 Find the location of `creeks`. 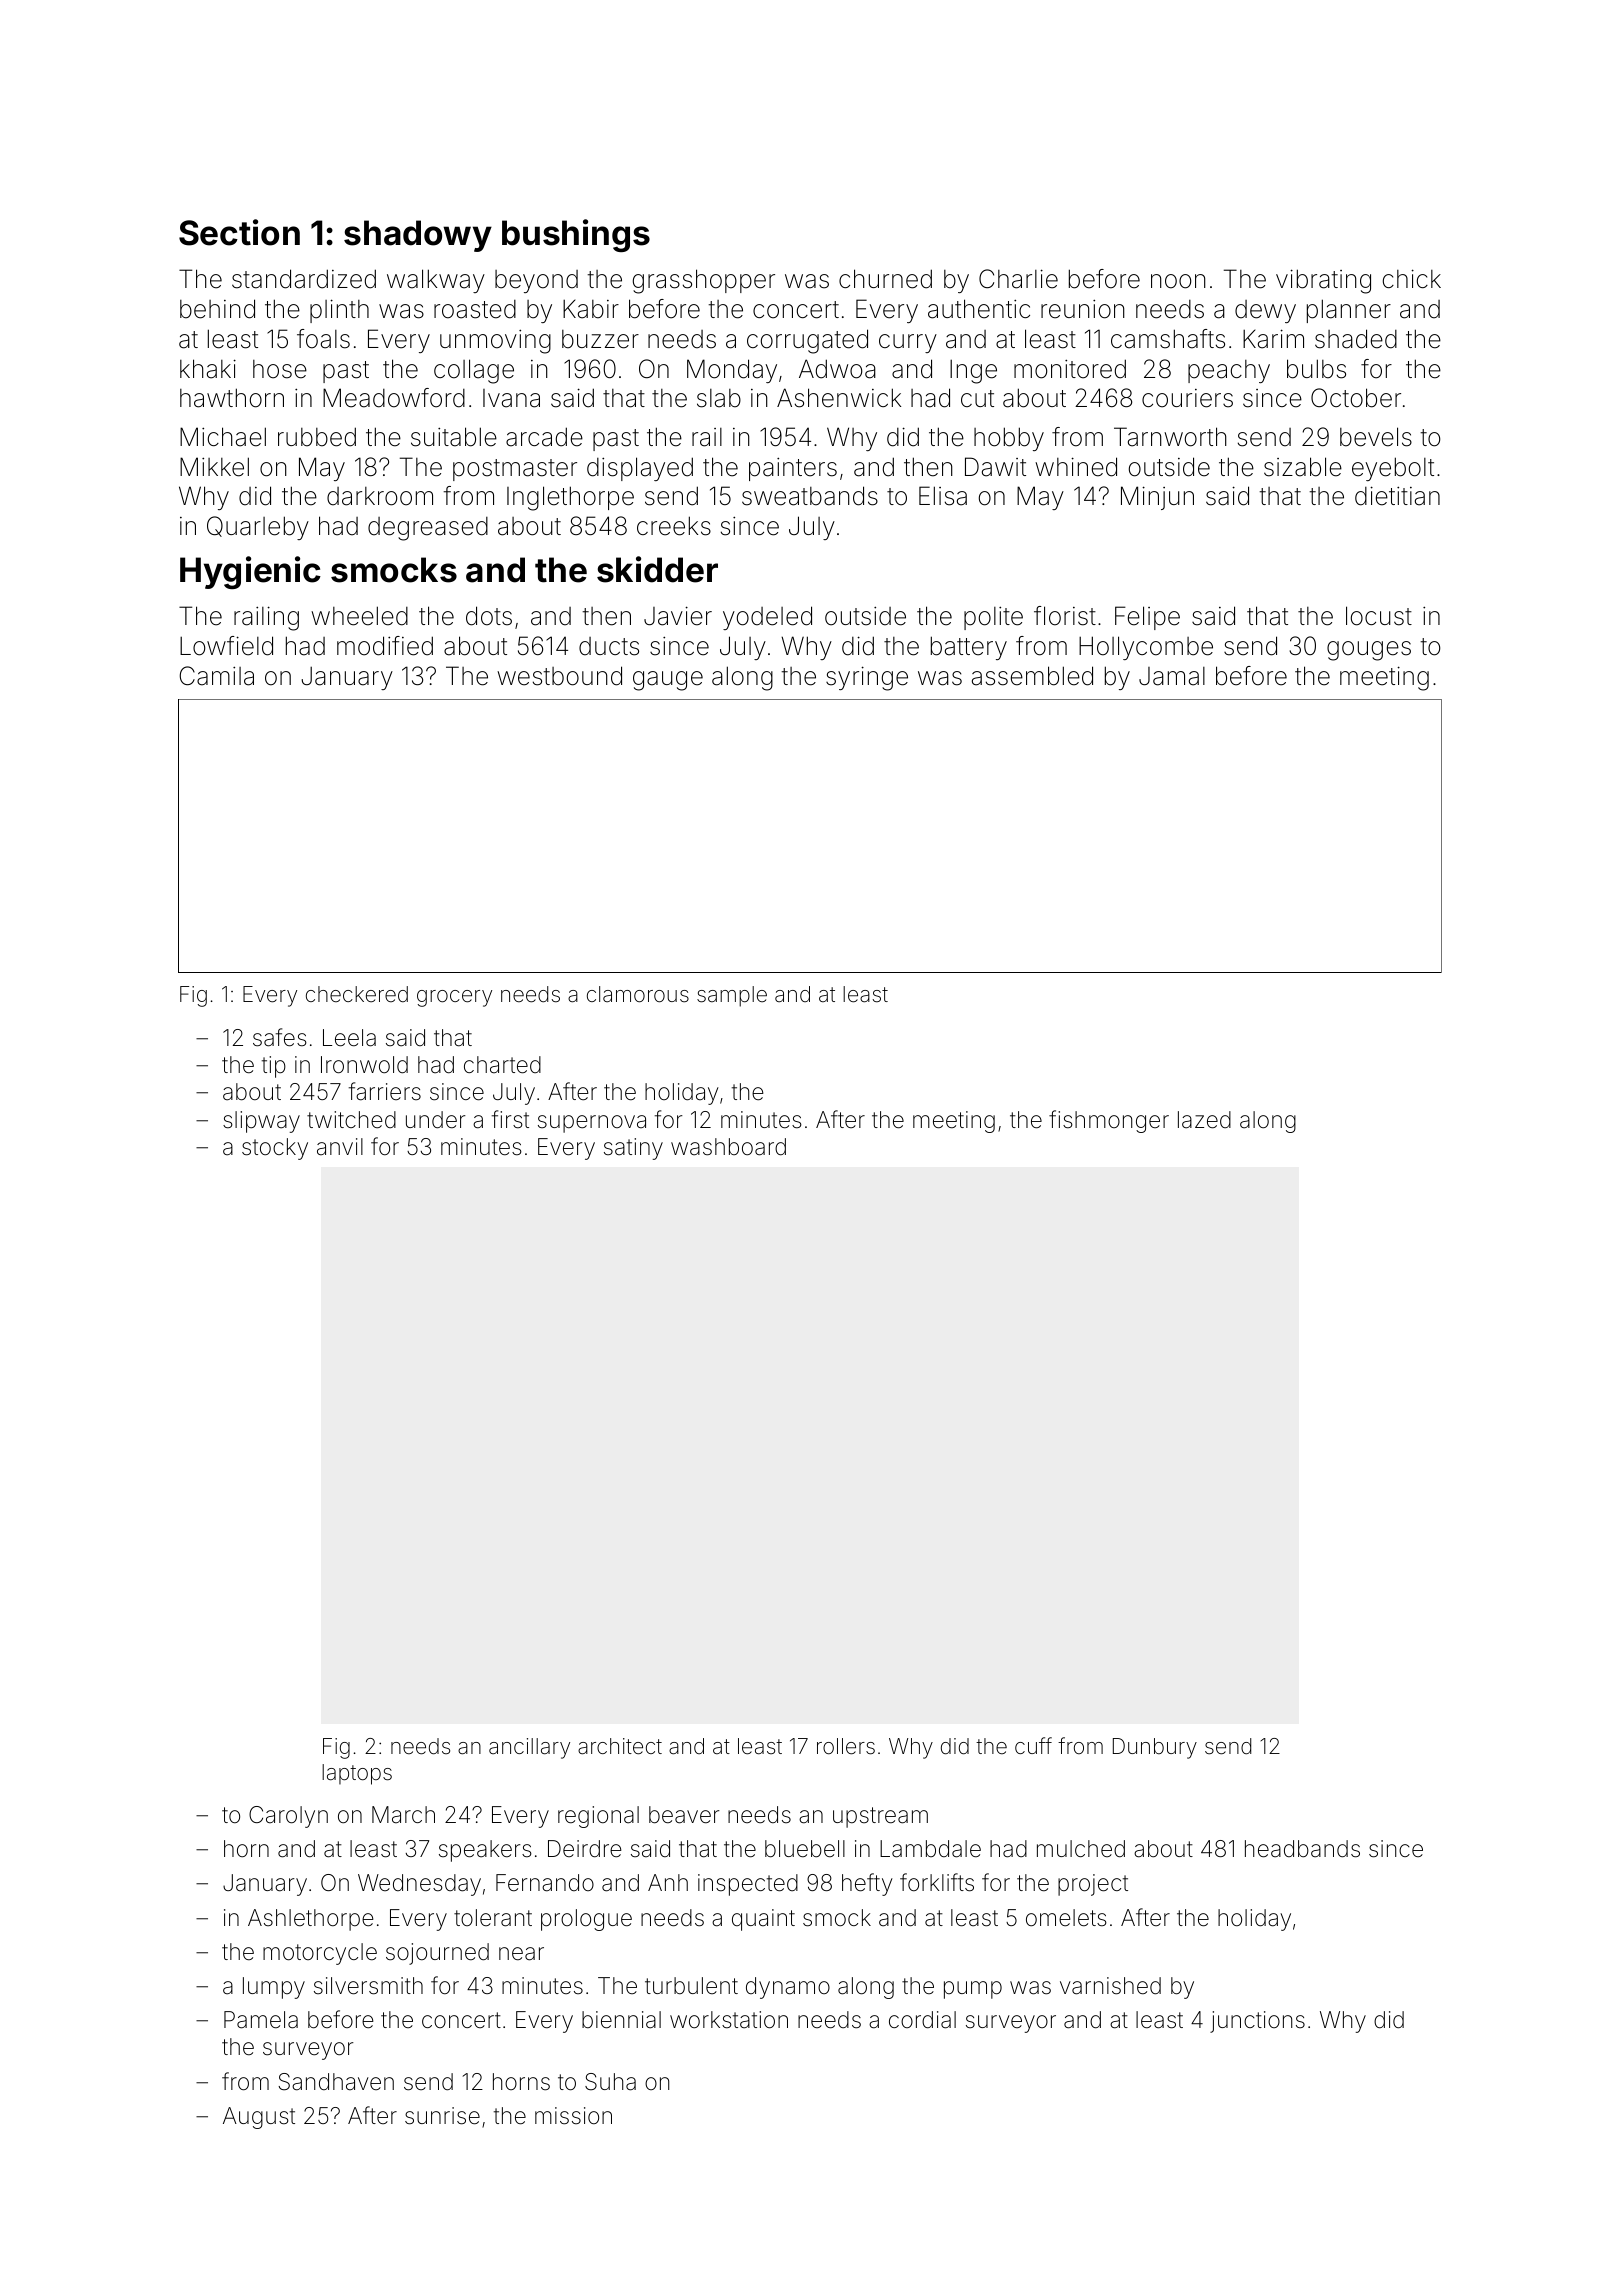

creeks is located at coordinates (674, 526).
